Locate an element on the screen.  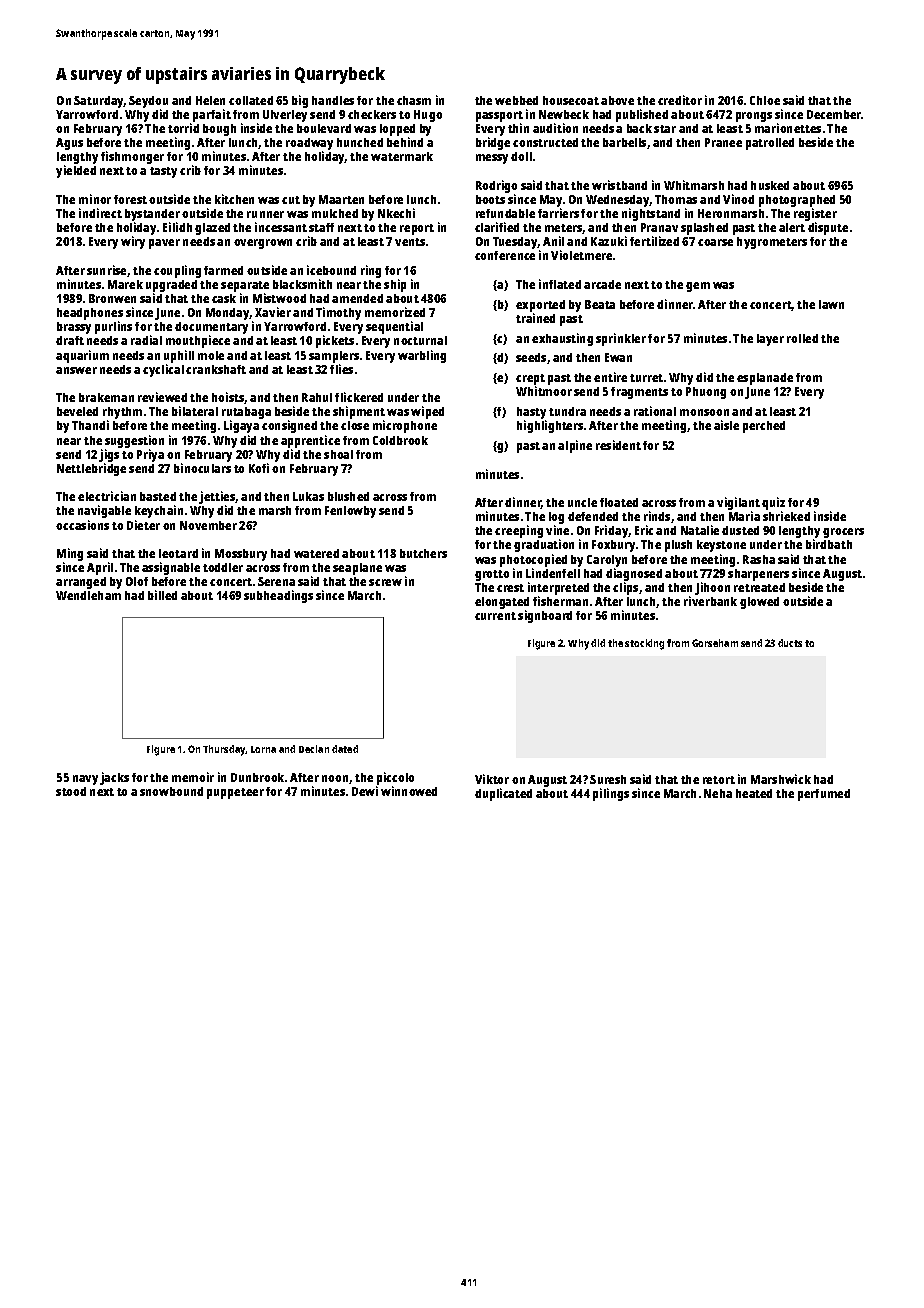
housecoat is located at coordinates (571, 100).
